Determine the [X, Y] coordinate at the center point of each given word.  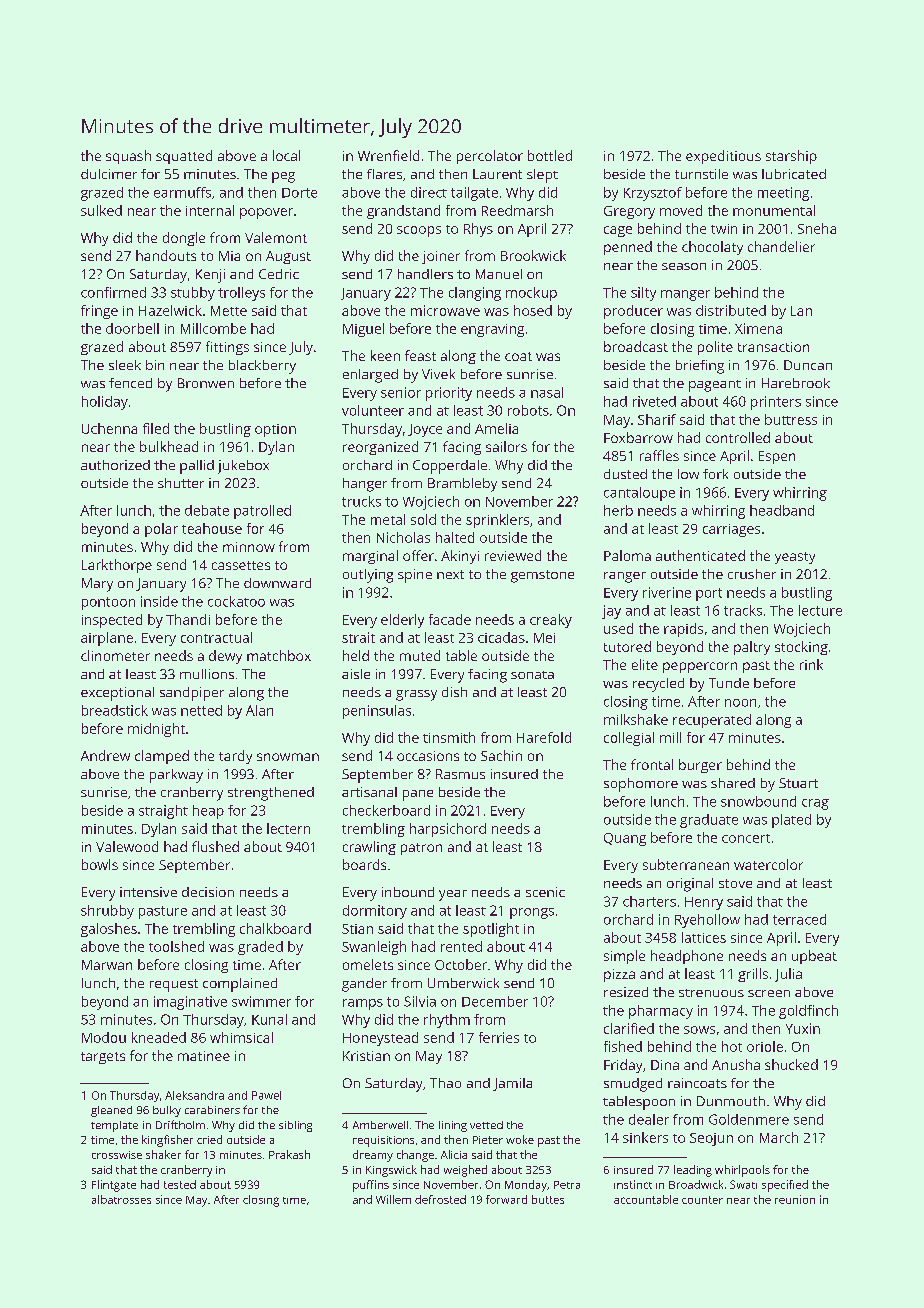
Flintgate [114, 1186]
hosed [533, 310]
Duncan [808, 365]
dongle [184, 239]
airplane [107, 639]
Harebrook [796, 383]
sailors [506, 446]
